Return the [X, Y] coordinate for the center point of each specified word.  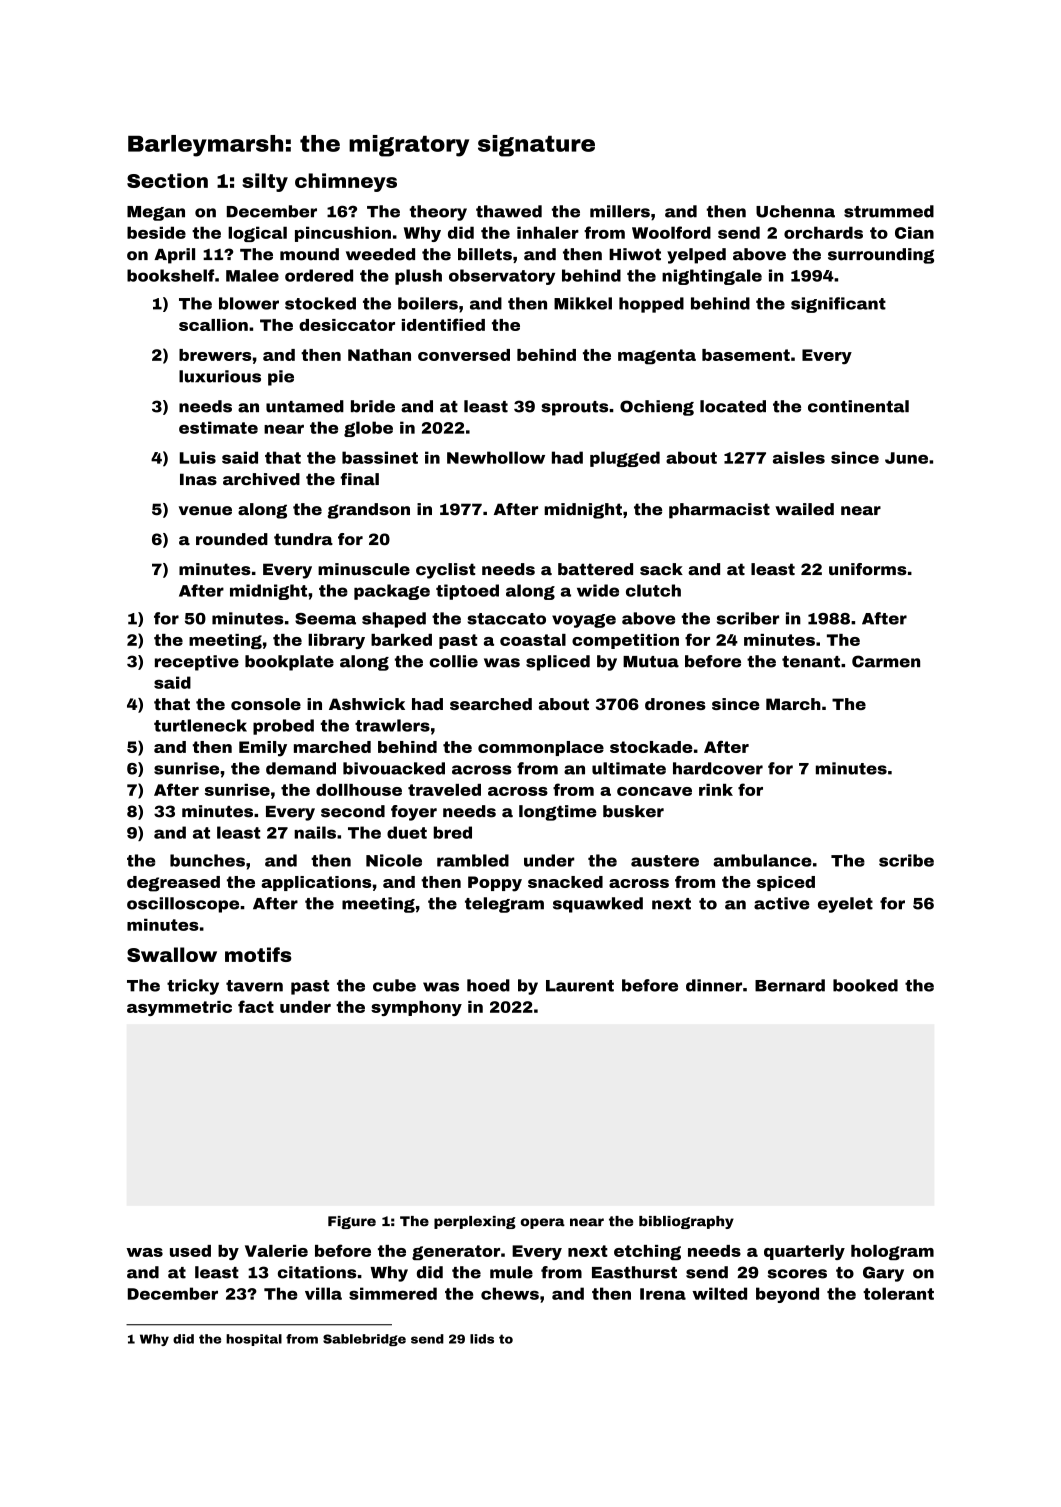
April [174, 256]
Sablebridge [364, 1340]
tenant [811, 662]
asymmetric [179, 1008]
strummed [889, 211]
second [353, 811]
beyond [787, 1295]
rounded [232, 539]
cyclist [445, 571]
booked [865, 985]
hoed [488, 985]
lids [482, 1339]
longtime [558, 813]
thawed [509, 211]
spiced [786, 883]
